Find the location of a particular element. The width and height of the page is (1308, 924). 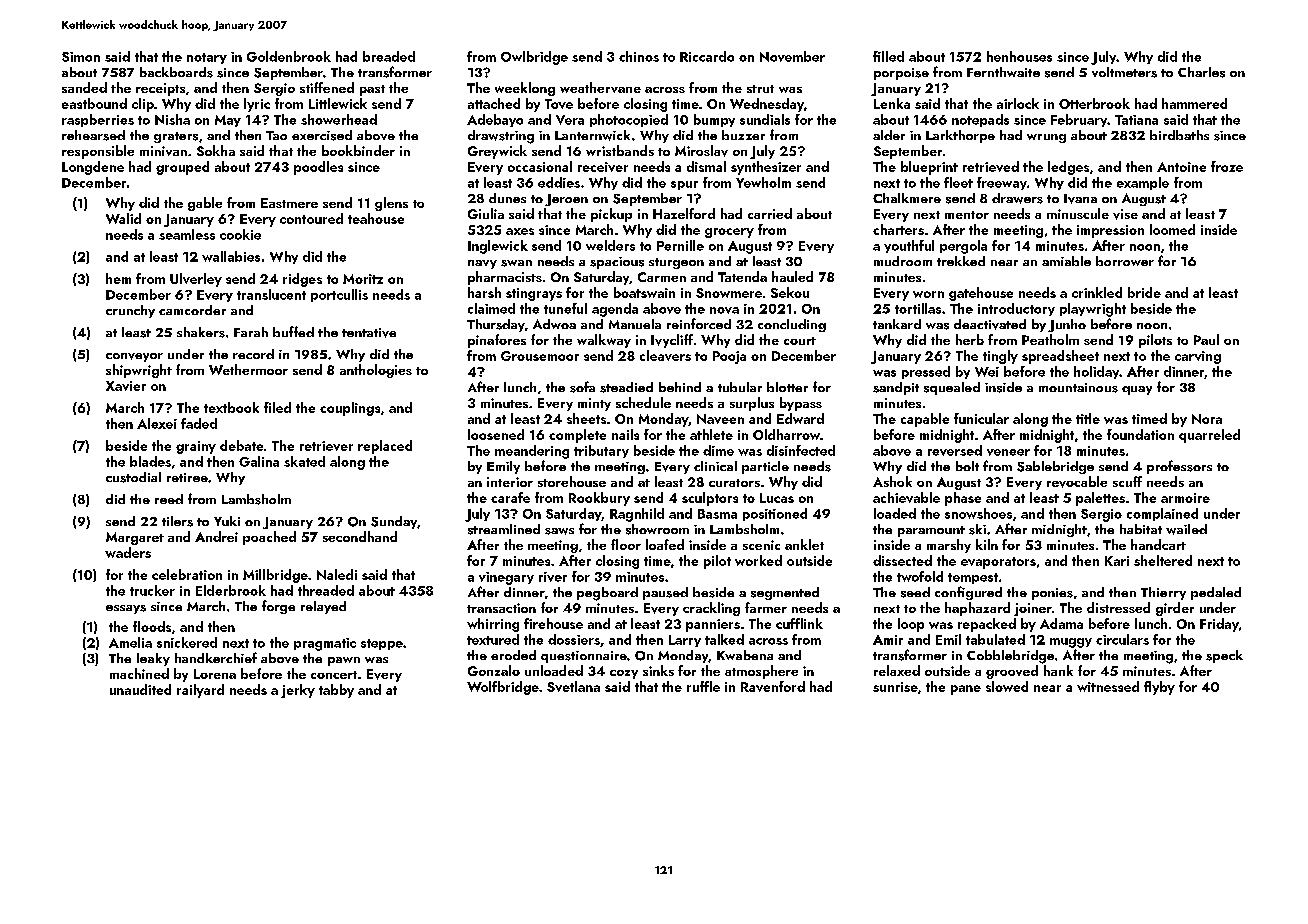

drawers is located at coordinates (1017, 198).
